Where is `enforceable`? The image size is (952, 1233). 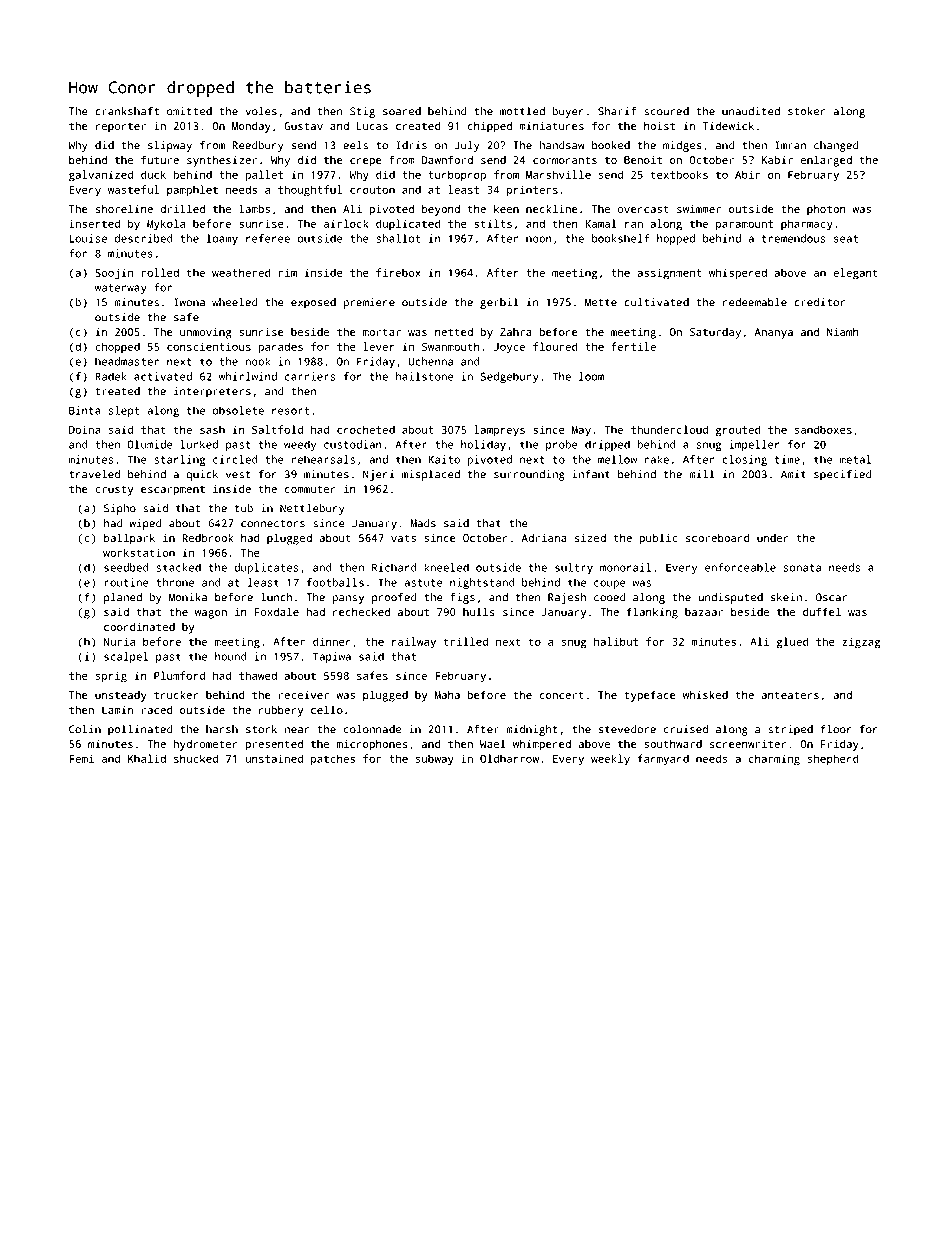 enforceable is located at coordinates (740, 567).
